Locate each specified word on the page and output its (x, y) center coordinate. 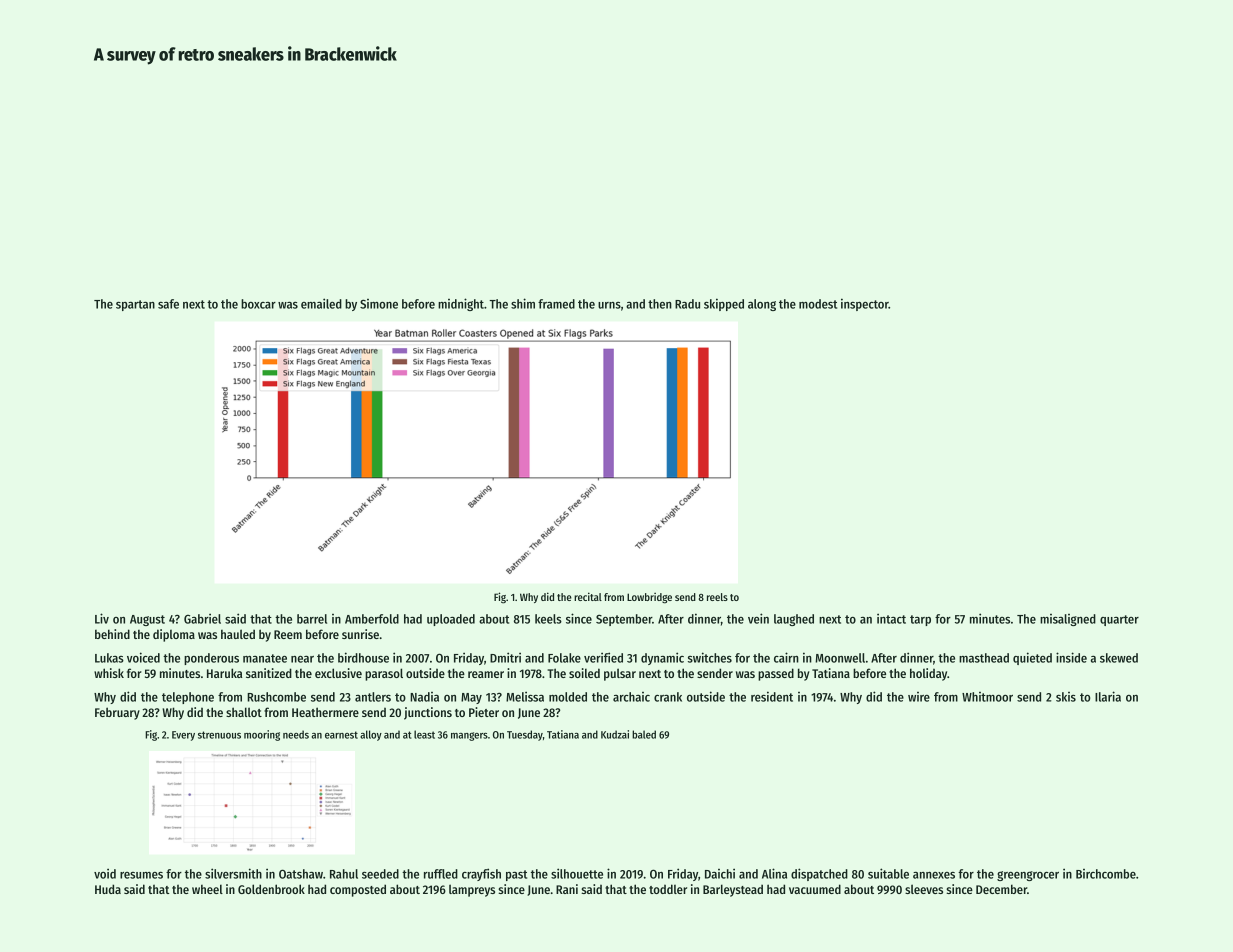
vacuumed (815, 889)
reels (717, 597)
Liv (102, 618)
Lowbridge (649, 598)
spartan (135, 305)
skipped (724, 304)
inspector (865, 304)
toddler (668, 889)
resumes (141, 875)
